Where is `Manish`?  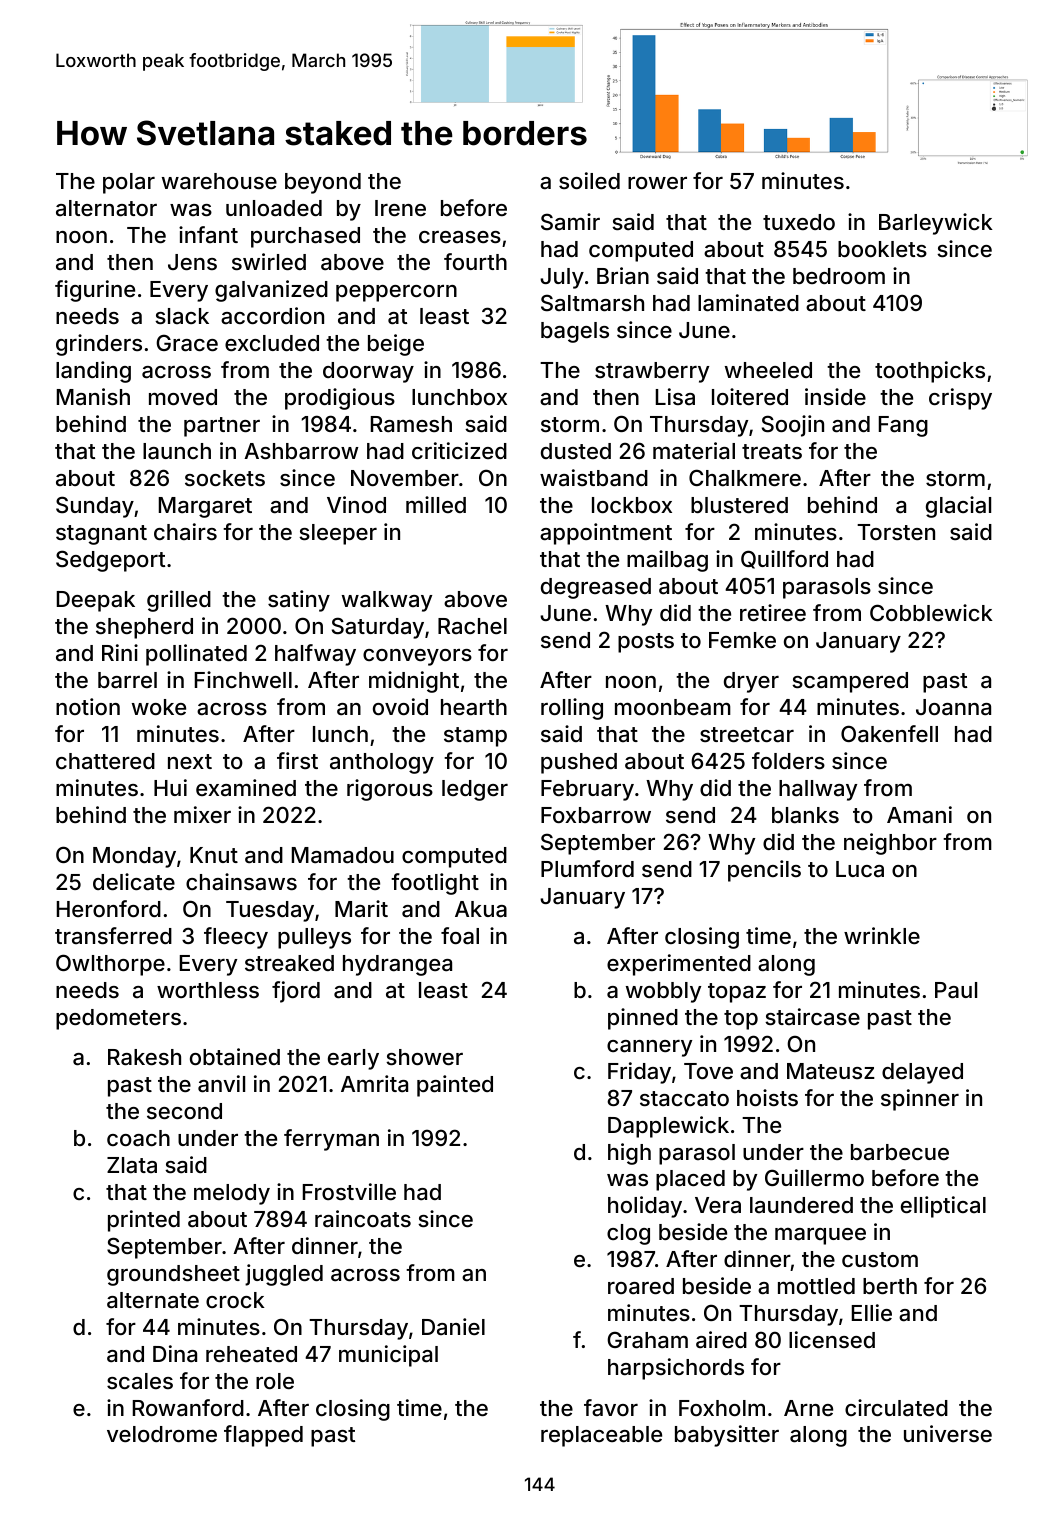 Manish is located at coordinates (93, 396).
